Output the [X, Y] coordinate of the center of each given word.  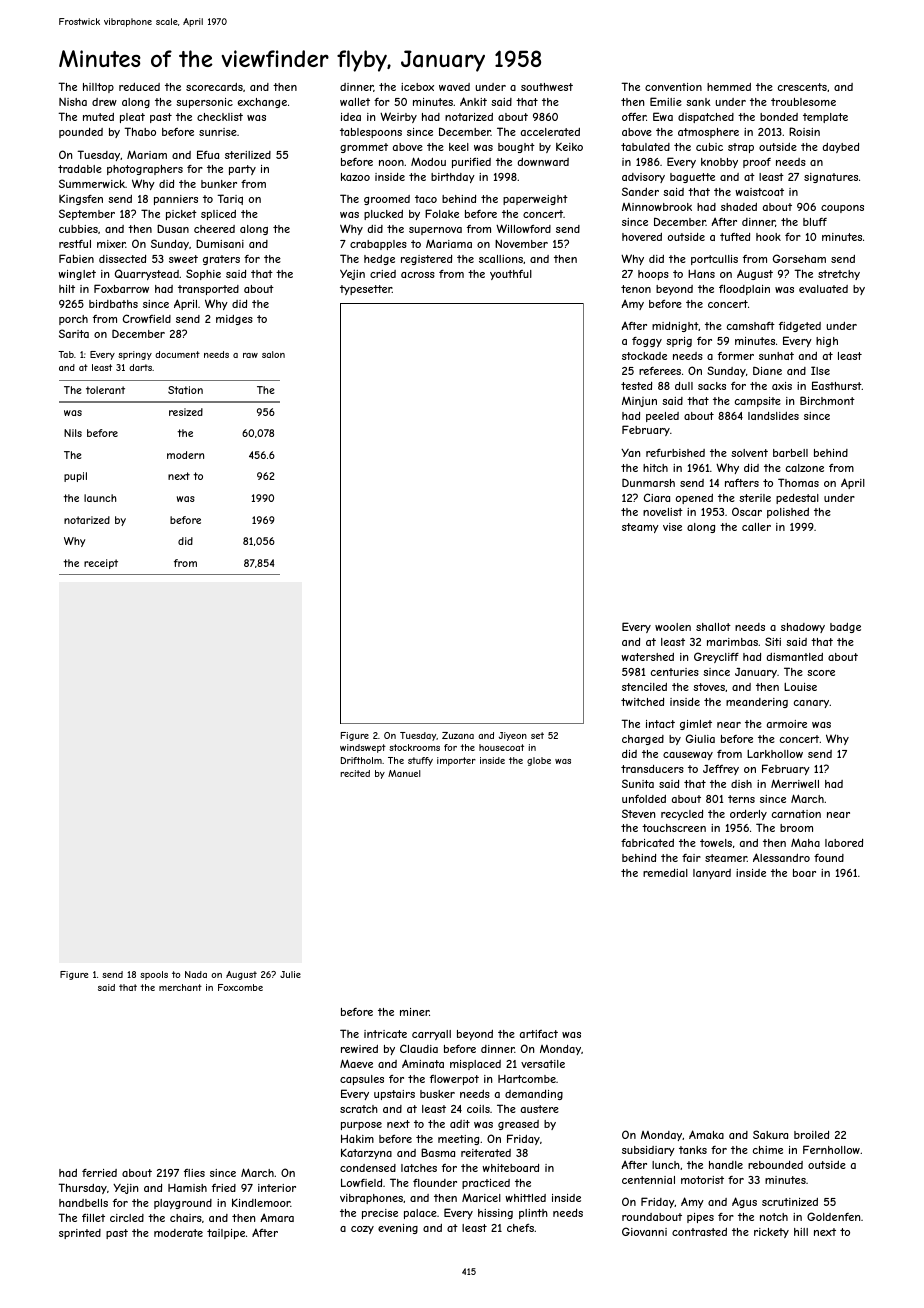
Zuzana [458, 735]
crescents [802, 87]
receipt [101, 564]
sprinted [80, 1234]
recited [355, 773]
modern [185, 455]
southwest [547, 87]
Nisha [73, 102]
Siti [773, 641]
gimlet [696, 725]
